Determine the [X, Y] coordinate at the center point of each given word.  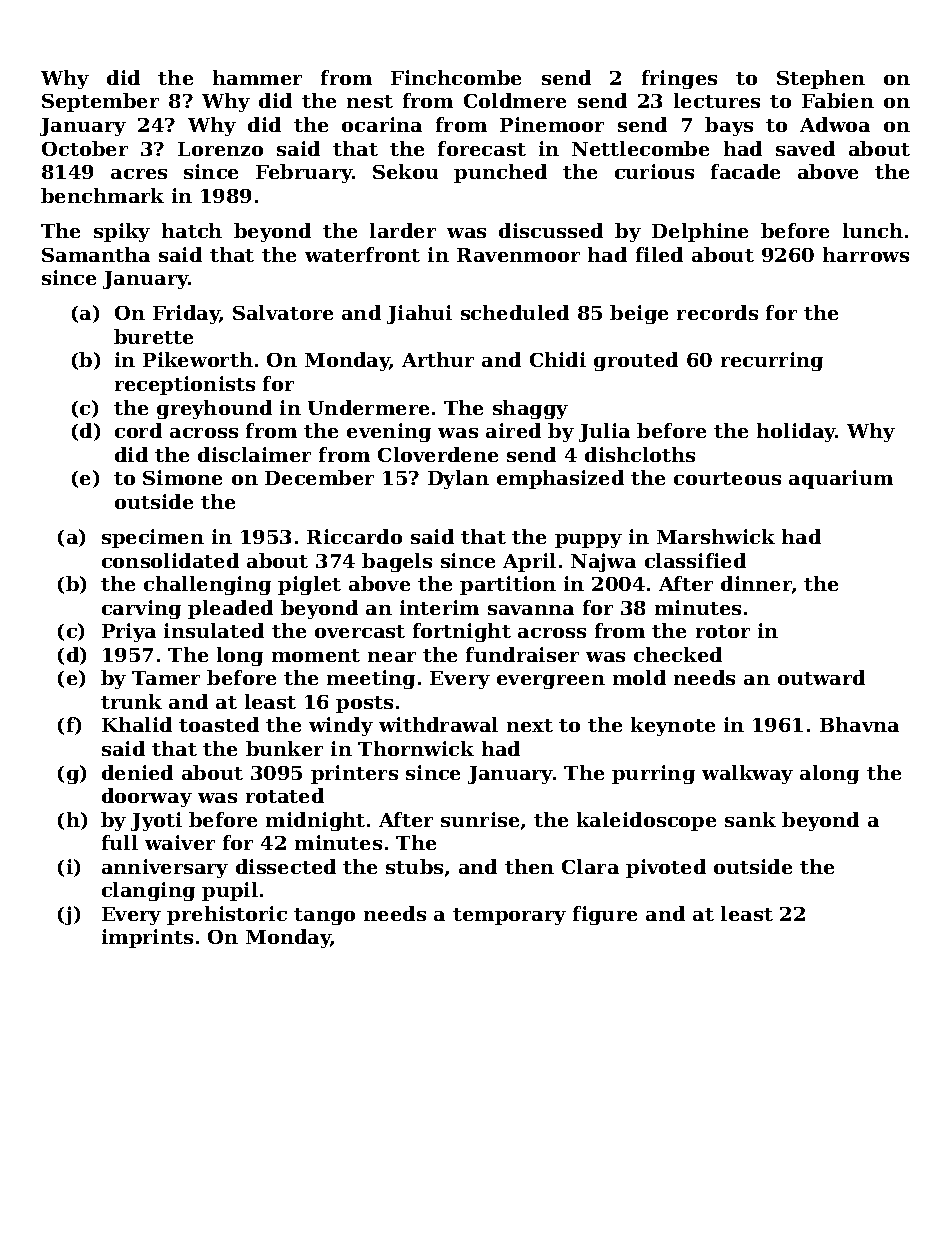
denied [137, 772]
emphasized [560, 479]
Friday [186, 314]
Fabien [838, 100]
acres [139, 174]
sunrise [480, 819]
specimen [153, 538]
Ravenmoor [518, 255]
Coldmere [515, 100]
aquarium [841, 479]
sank [750, 819]
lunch [873, 230]
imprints [147, 938]
